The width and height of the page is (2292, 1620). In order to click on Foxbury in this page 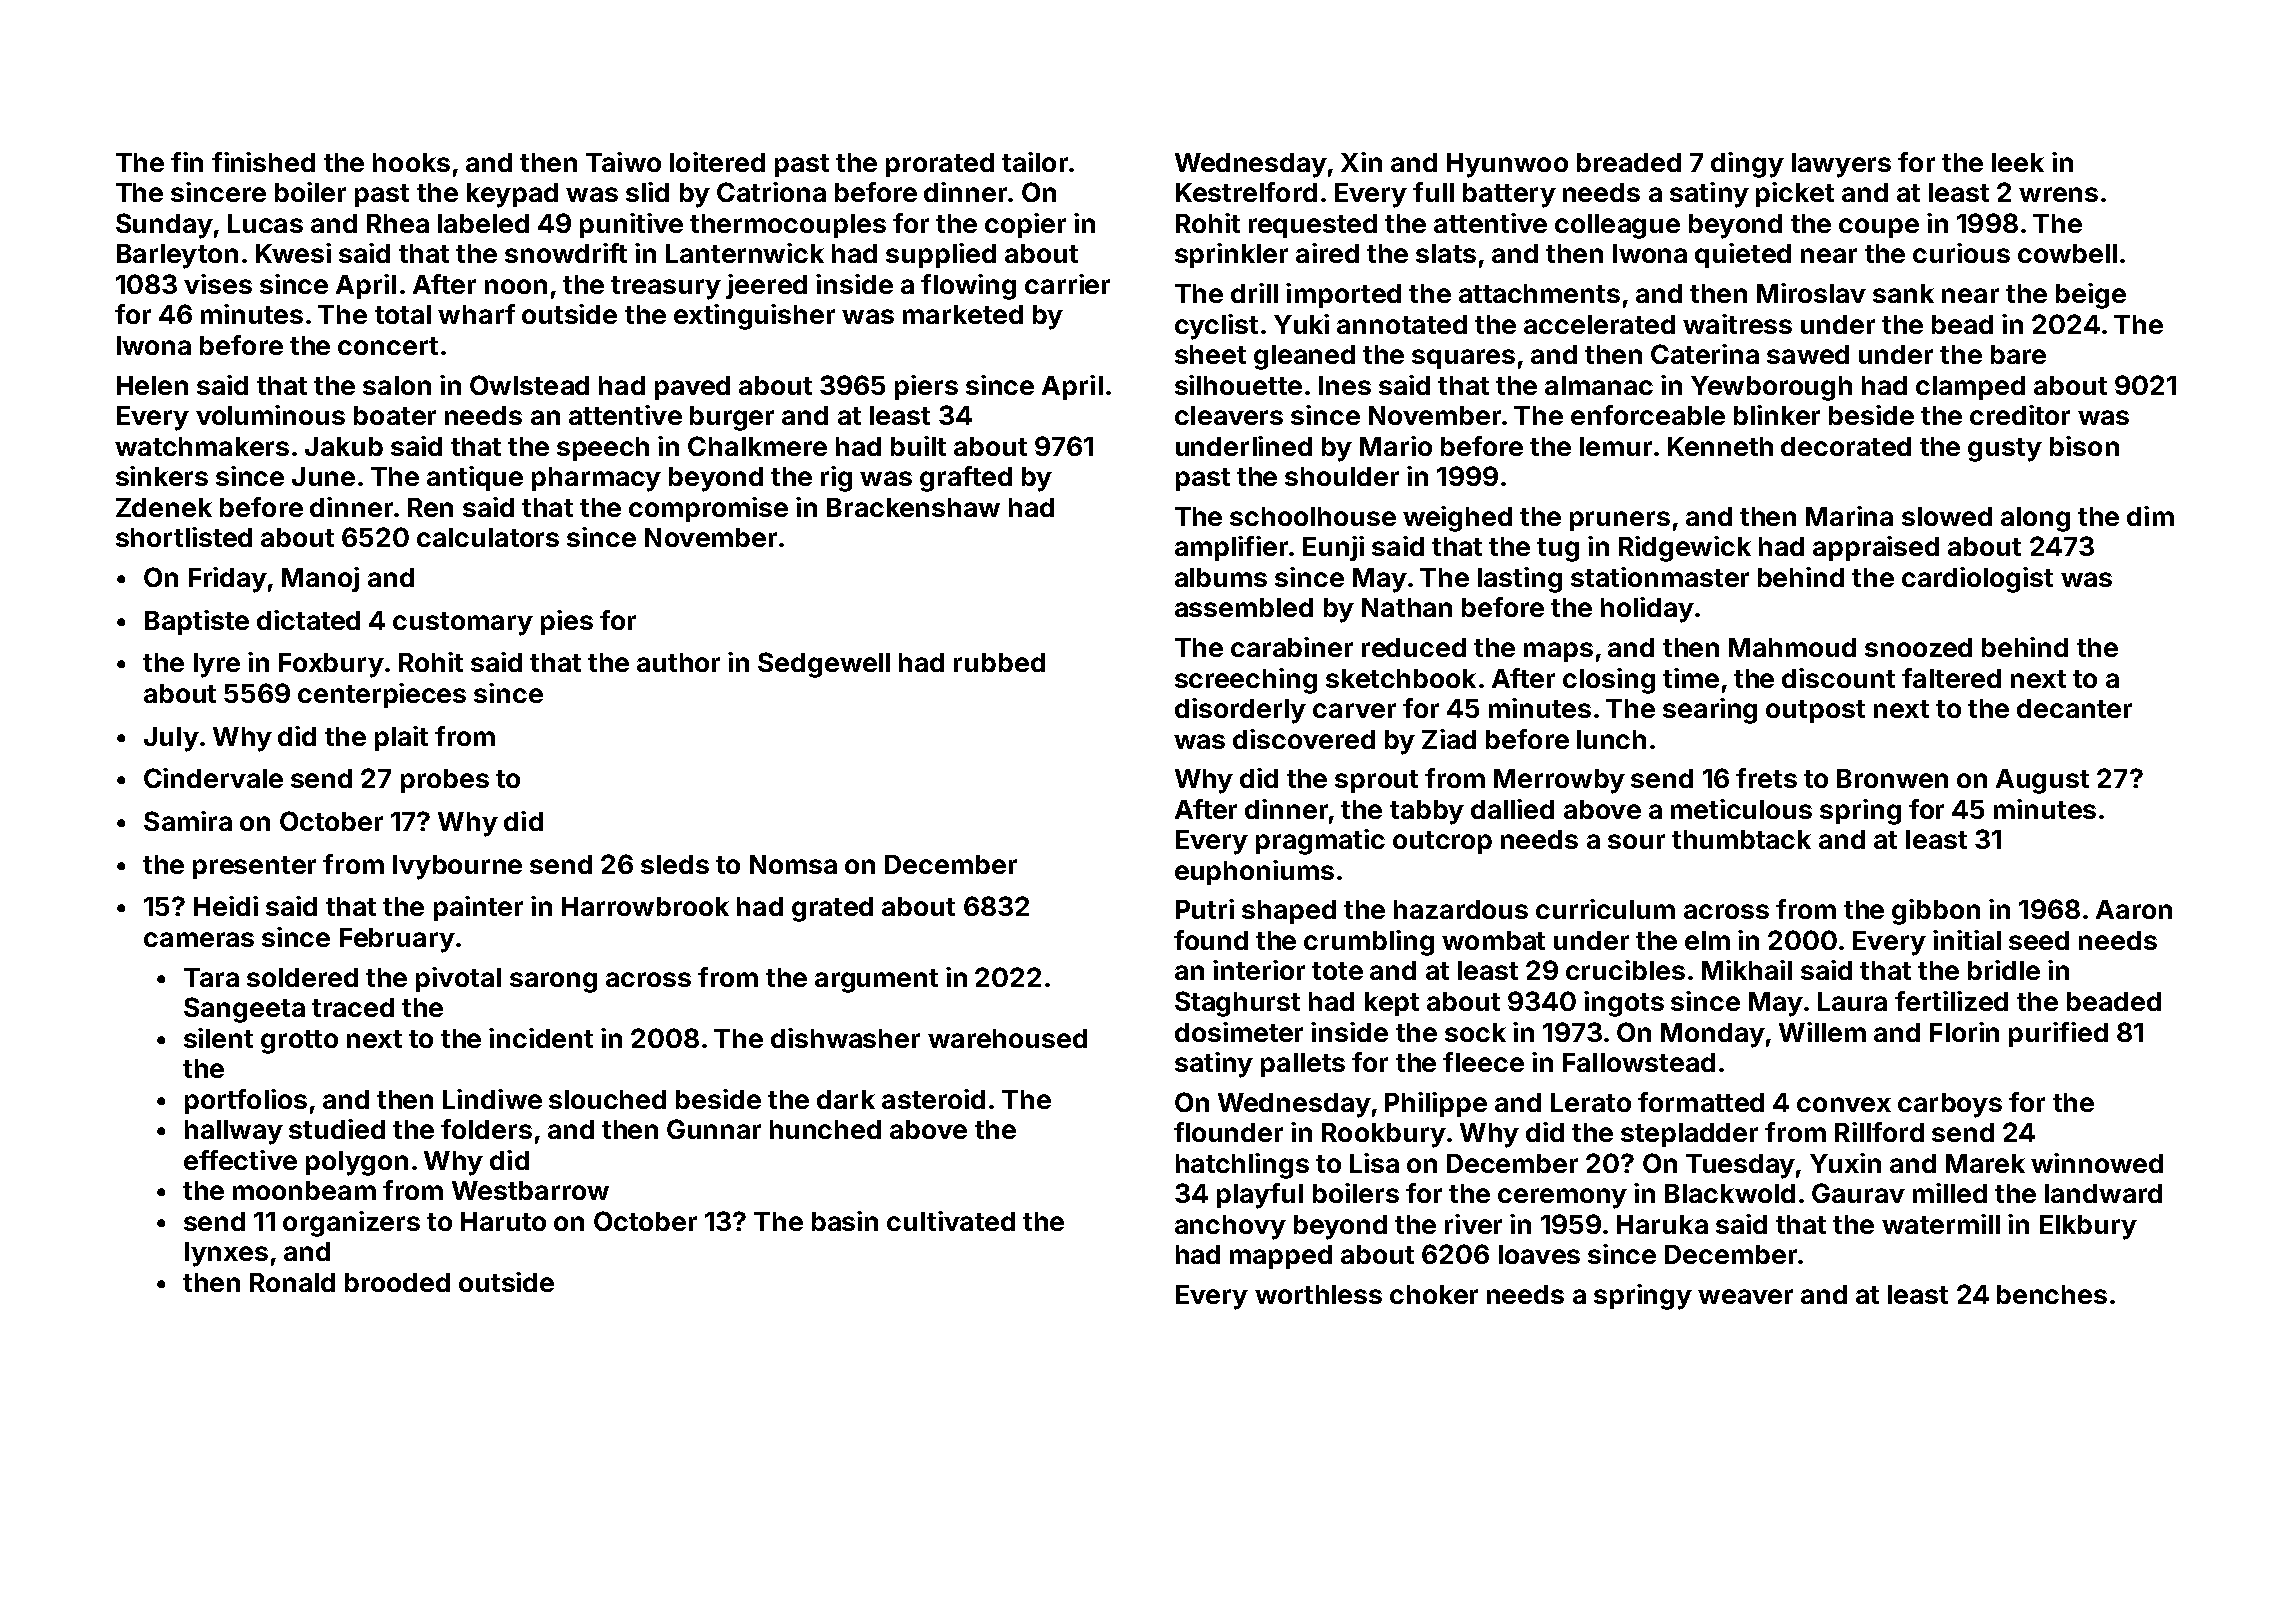, I will do `click(331, 665)`.
